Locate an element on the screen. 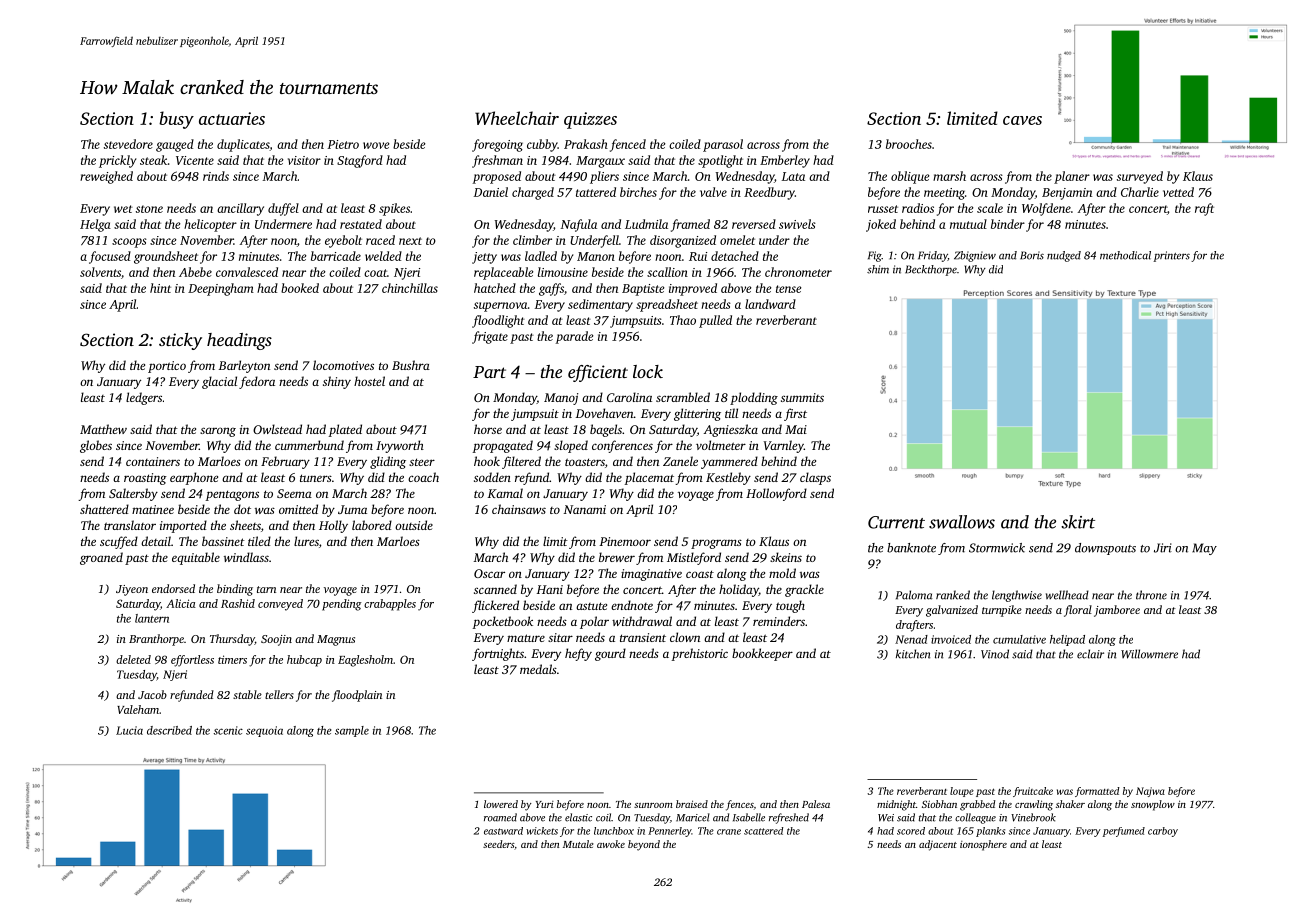 Image resolution: width=1308 pixels, height=924 pixels. proposed is located at coordinates (497, 177).
